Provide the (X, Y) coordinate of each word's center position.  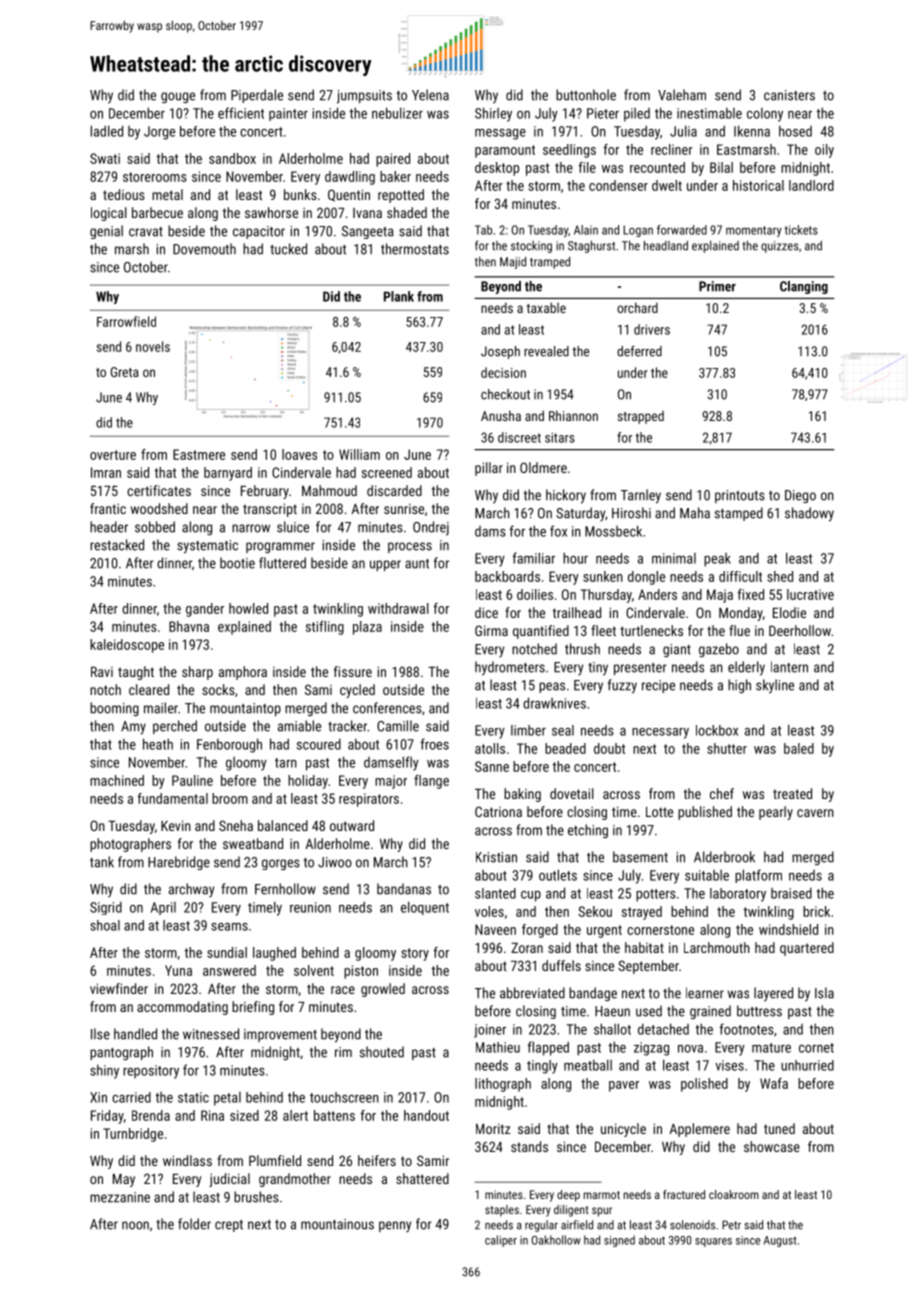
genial (106, 232)
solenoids (692, 1225)
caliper (501, 1241)
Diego (800, 496)
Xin (98, 1097)
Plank (399, 296)
